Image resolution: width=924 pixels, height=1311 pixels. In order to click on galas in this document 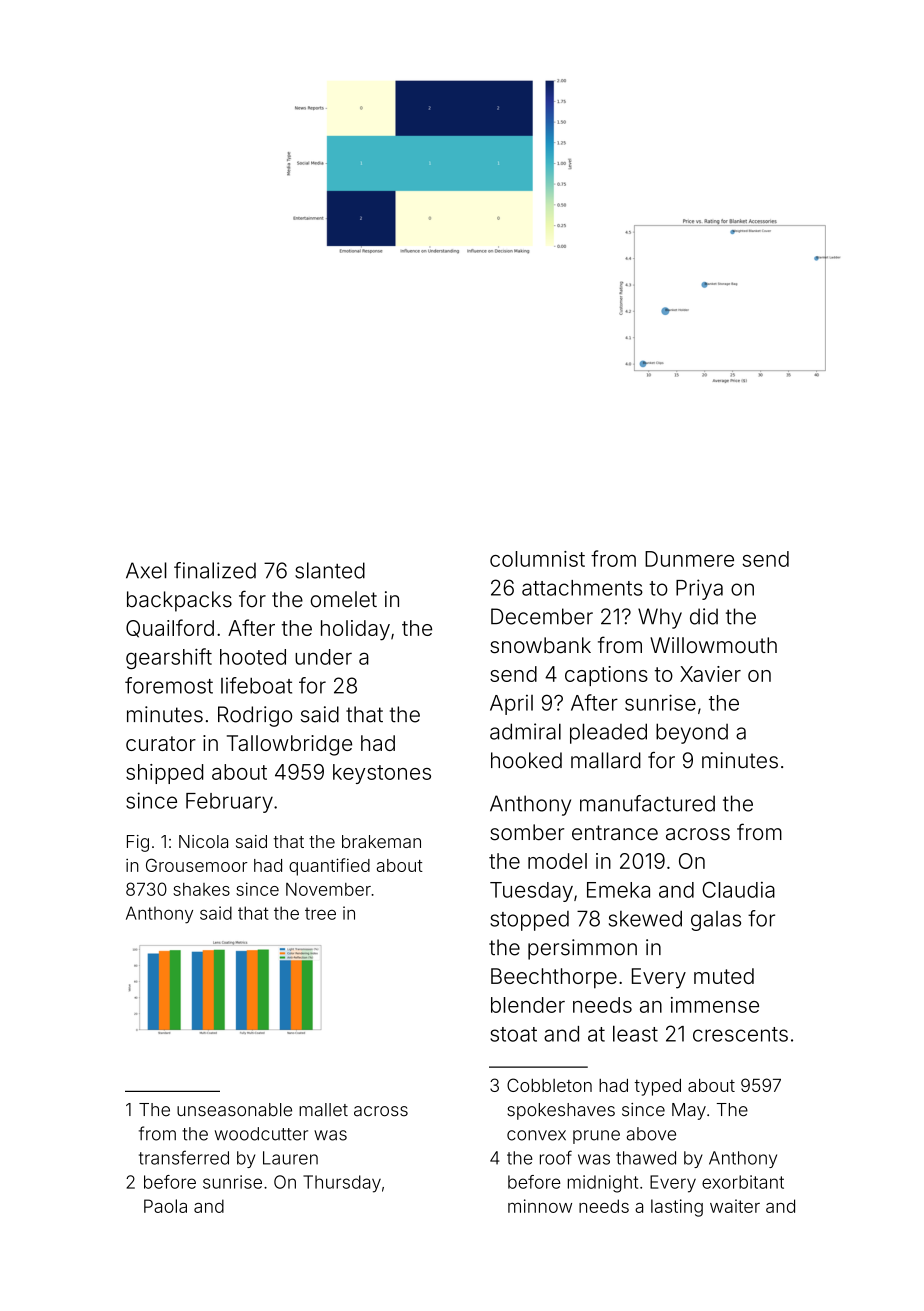, I will do `click(716, 921)`.
